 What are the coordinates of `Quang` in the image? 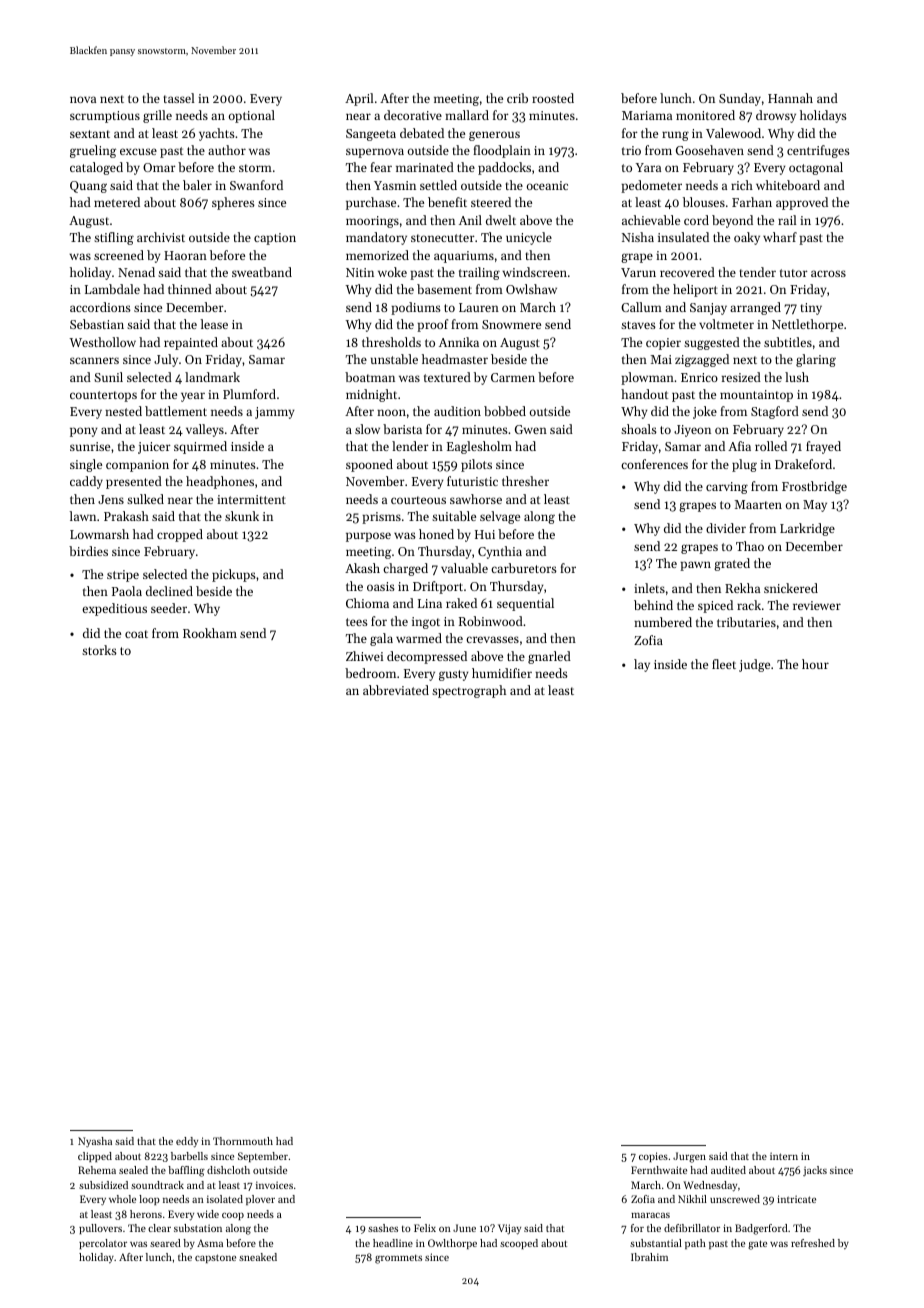 It's located at (88, 187).
